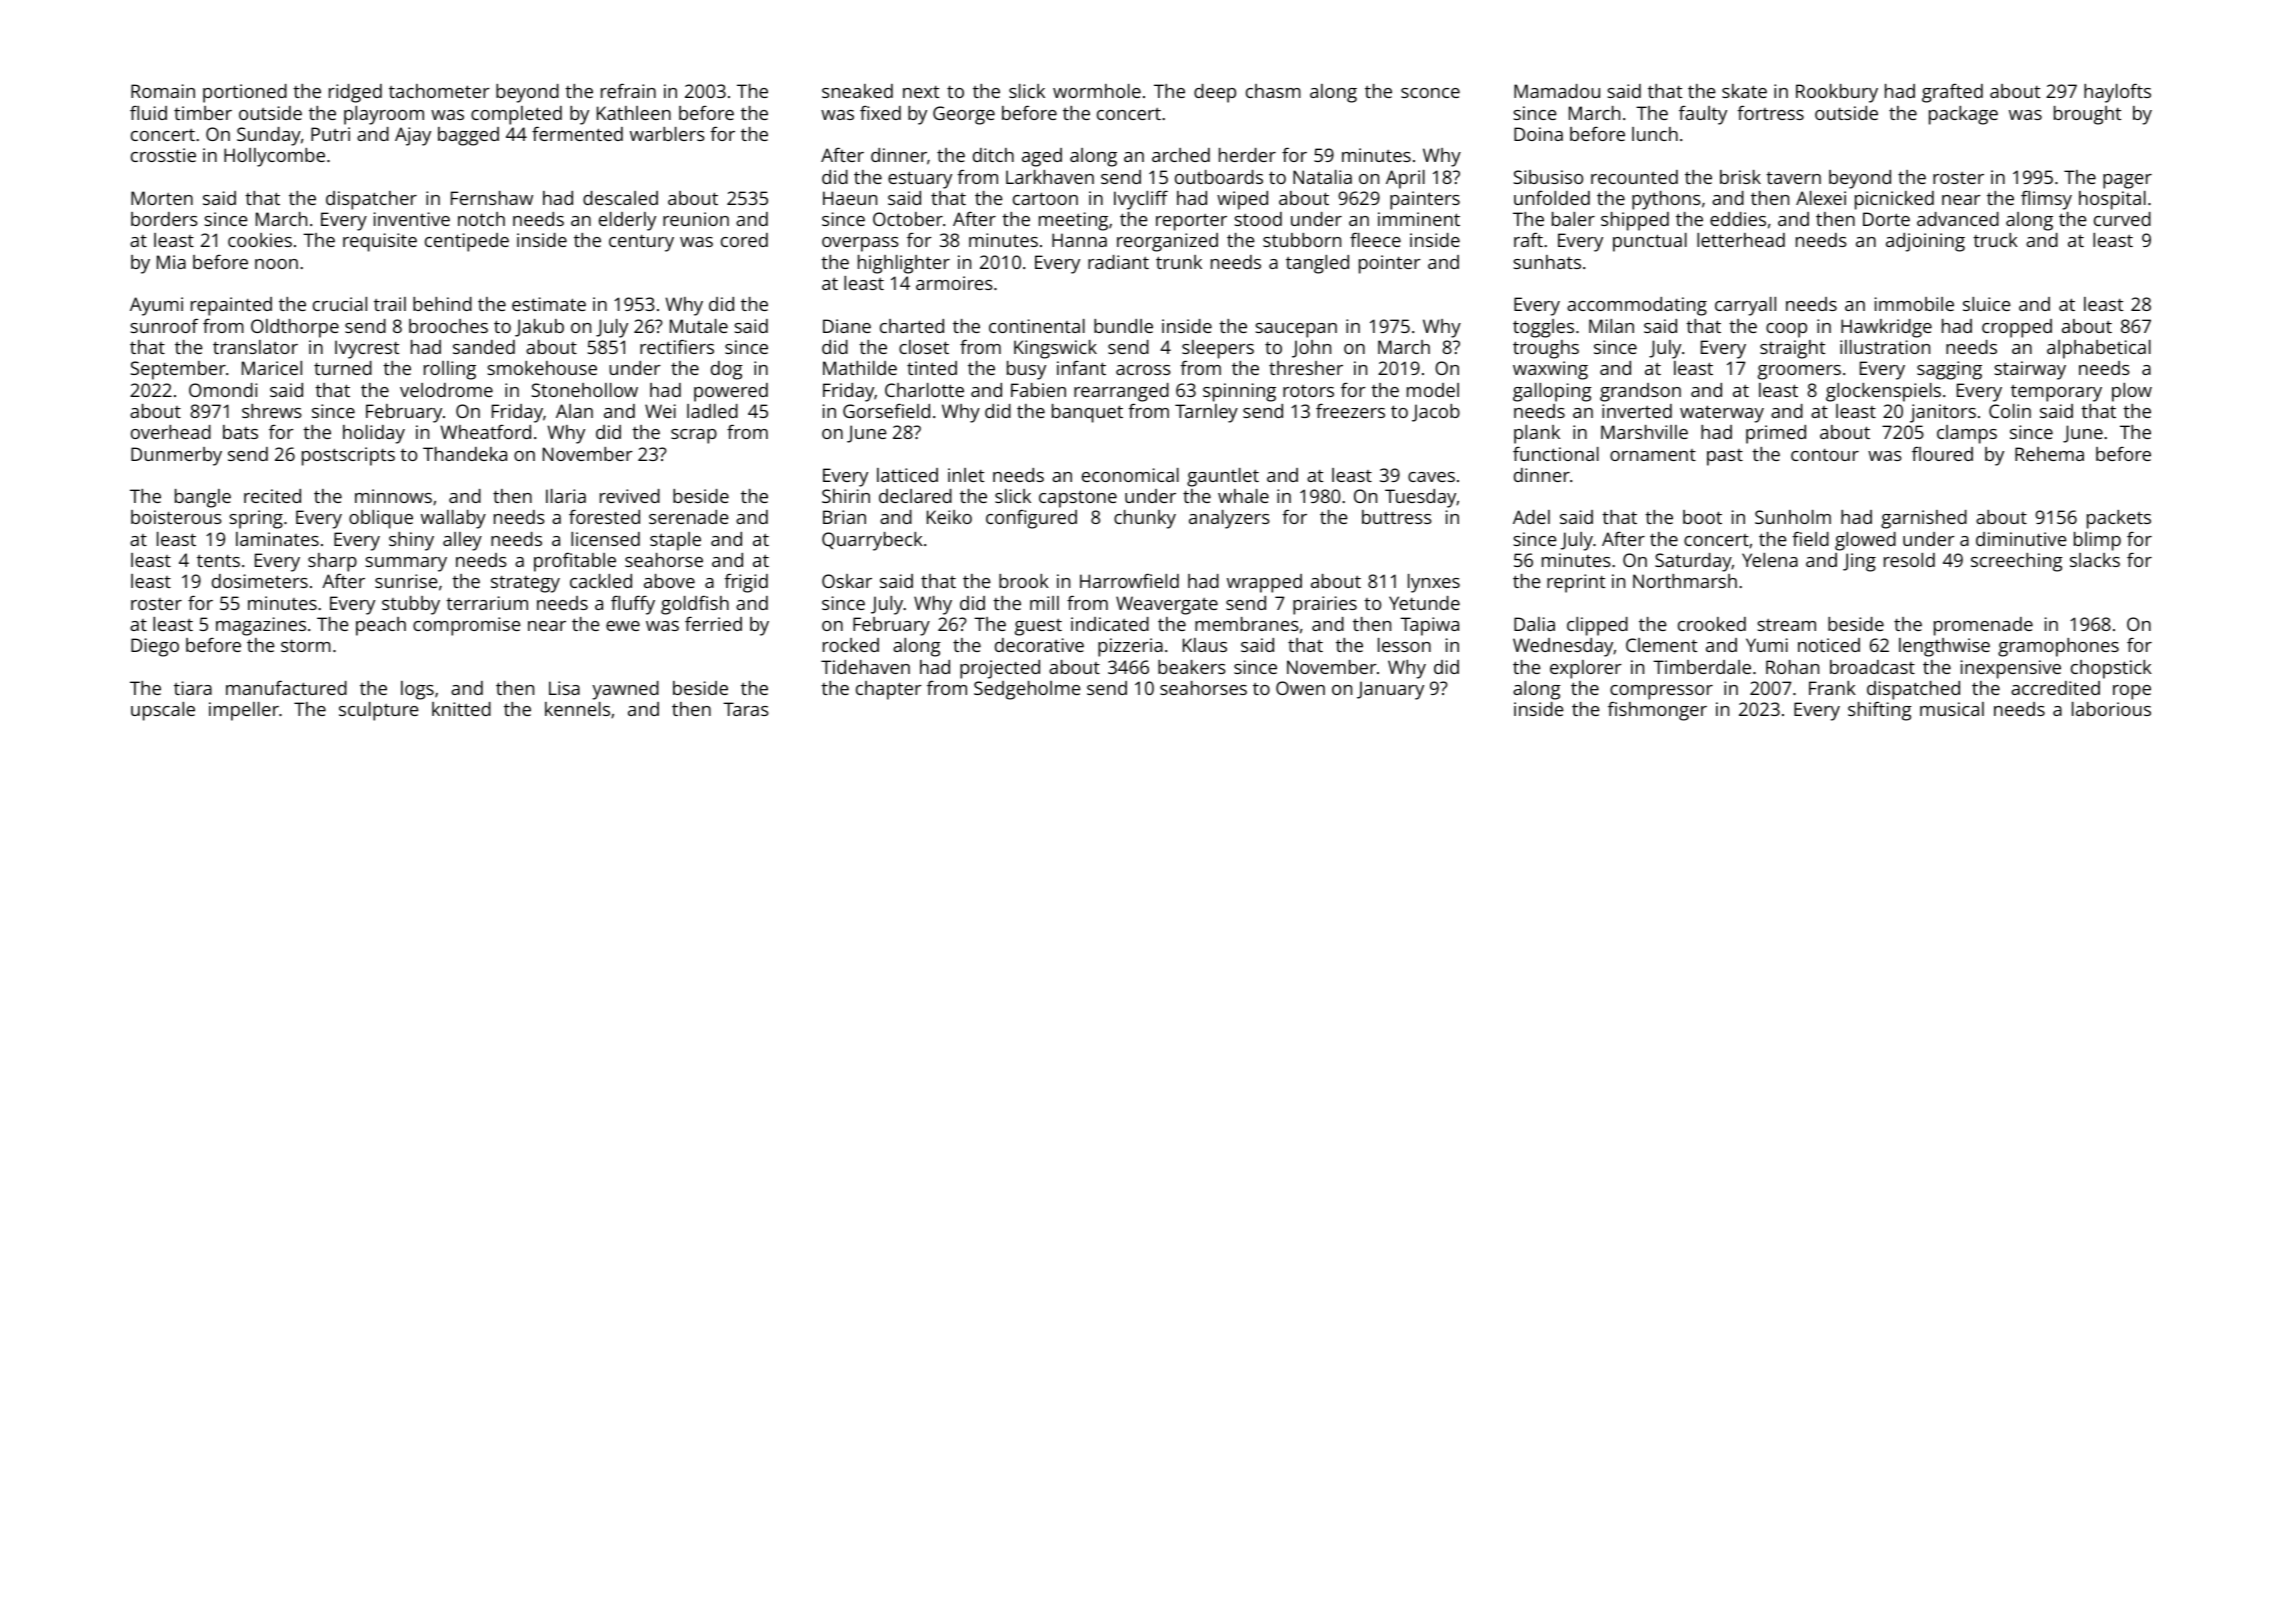 The width and height of the document is (2282, 1614). What do you see at coordinates (223, 390) in the document?
I see `Omondi` at bounding box center [223, 390].
